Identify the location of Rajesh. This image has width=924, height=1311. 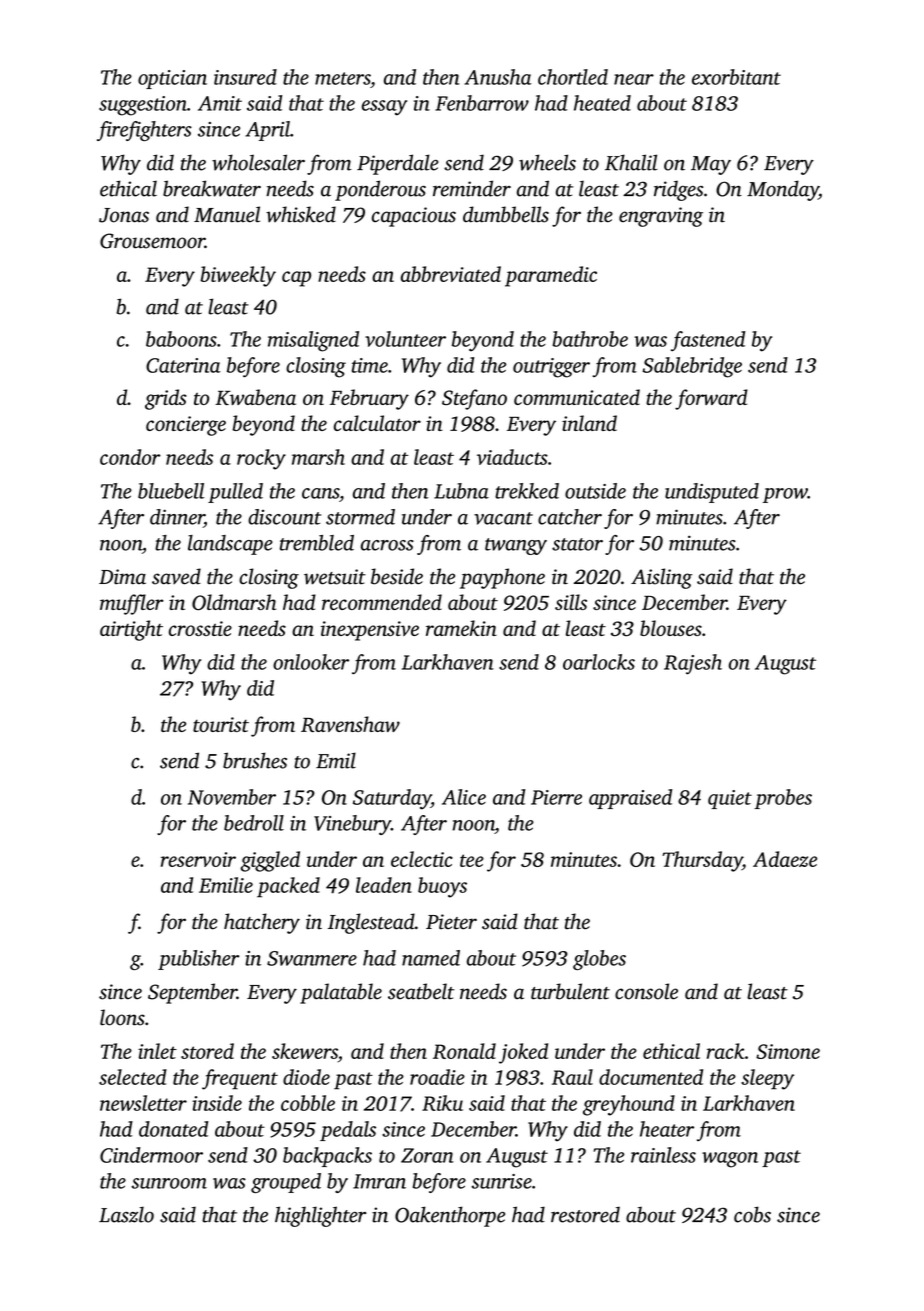
(693, 664).
